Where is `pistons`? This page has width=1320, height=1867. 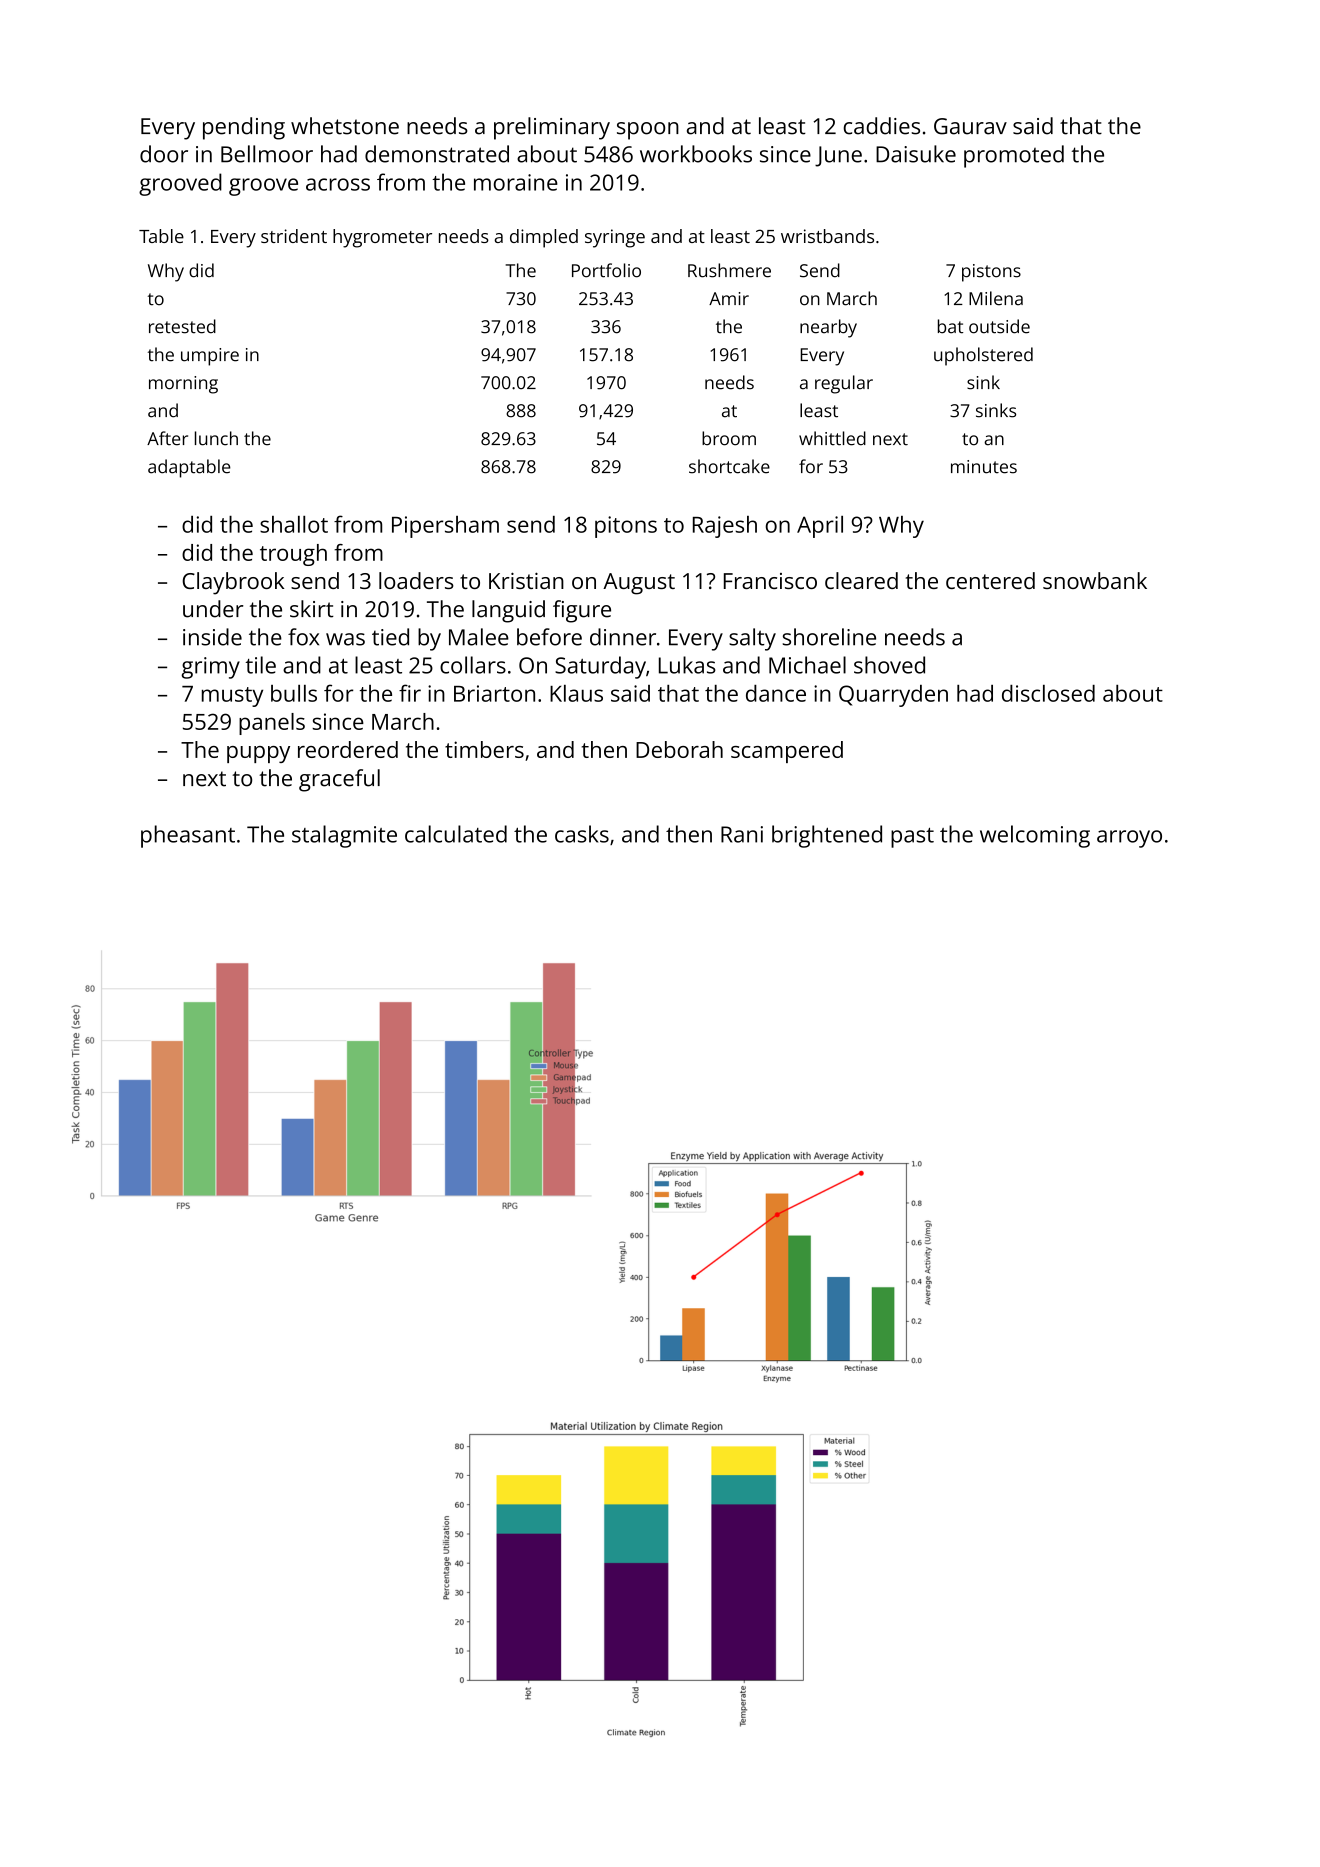 pistons is located at coordinates (991, 273).
